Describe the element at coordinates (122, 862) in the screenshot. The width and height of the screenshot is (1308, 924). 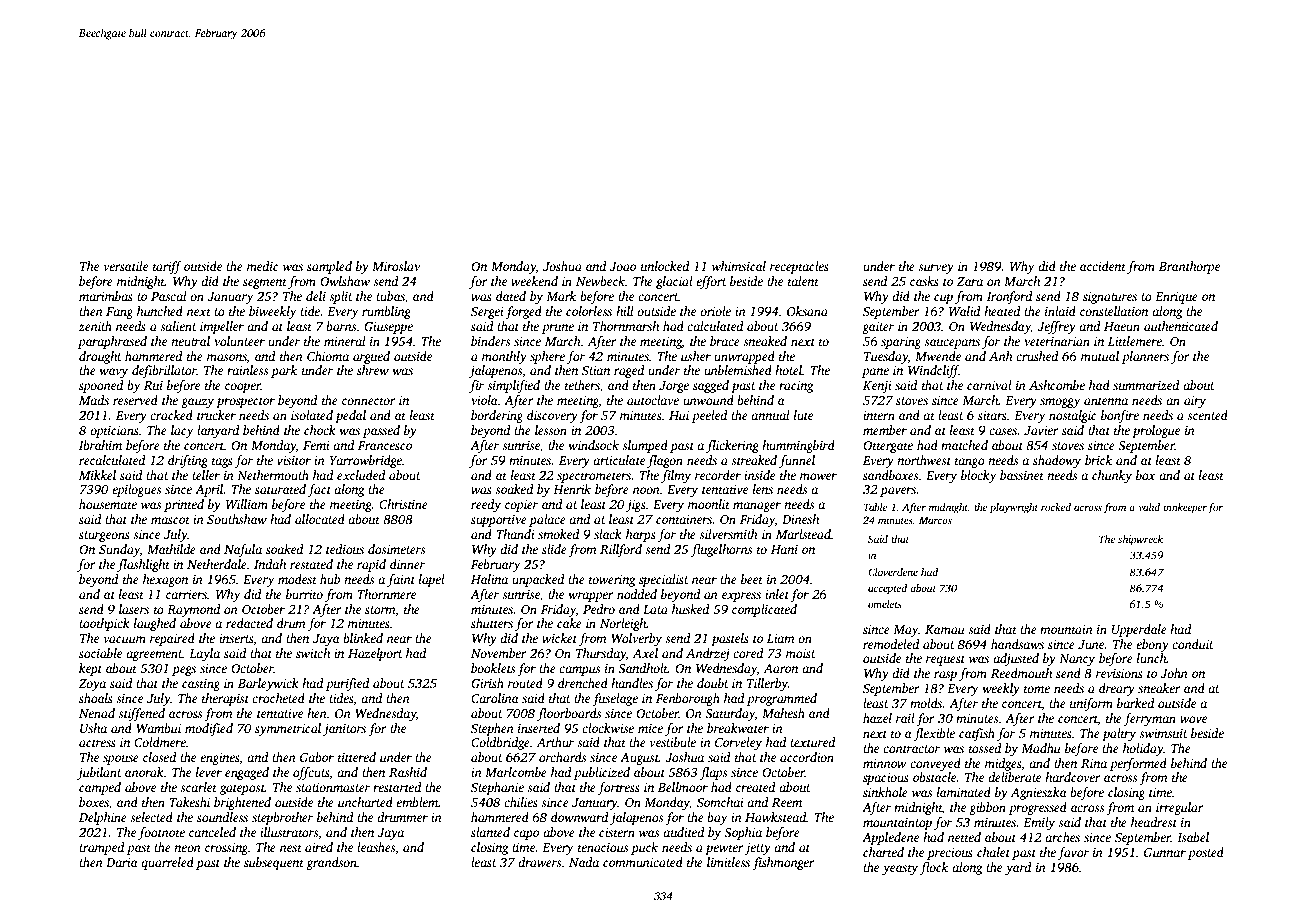
I see `Daria` at that location.
